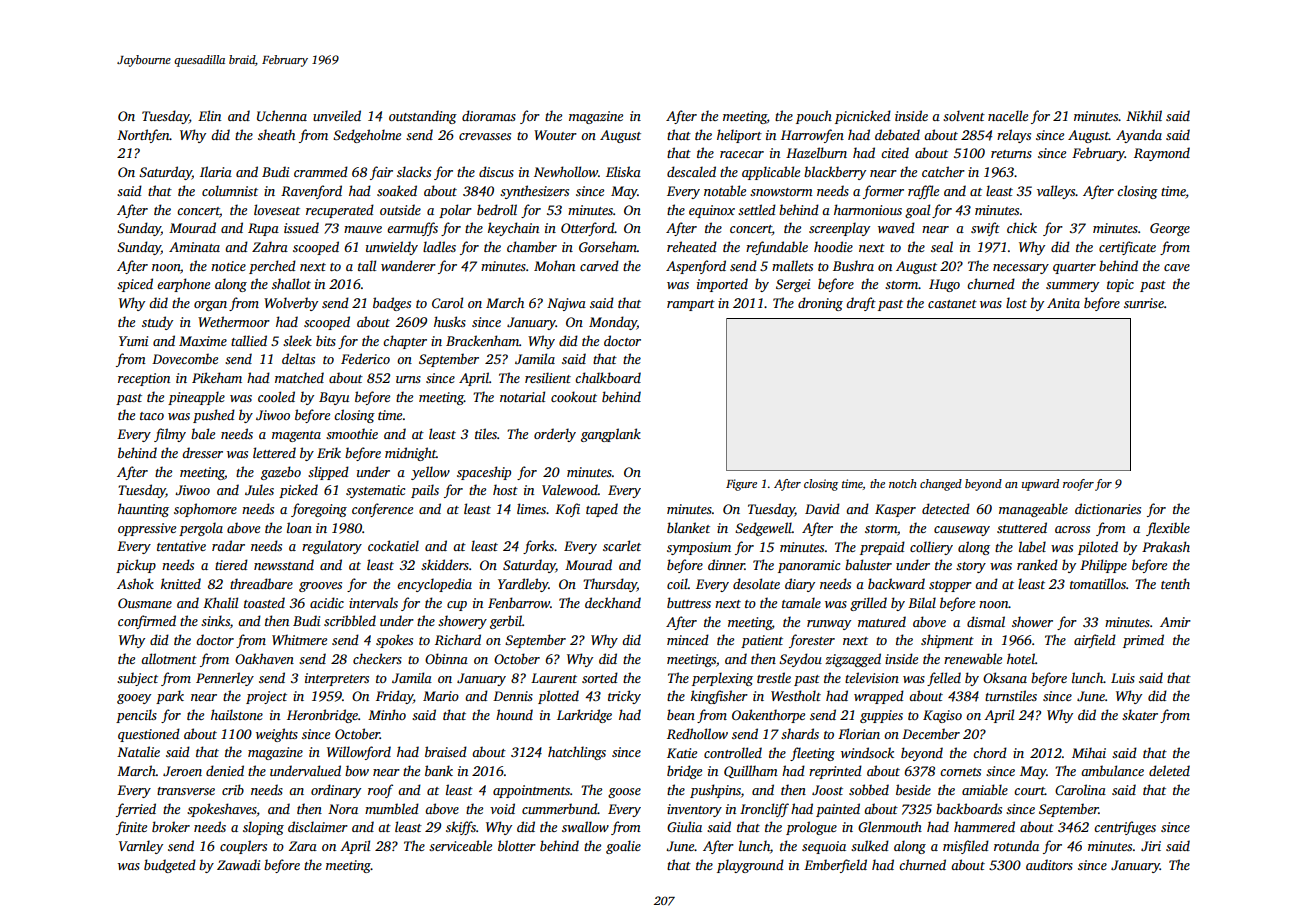 The height and width of the image is (924, 1308). I want to click on chick, so click(1022, 227).
